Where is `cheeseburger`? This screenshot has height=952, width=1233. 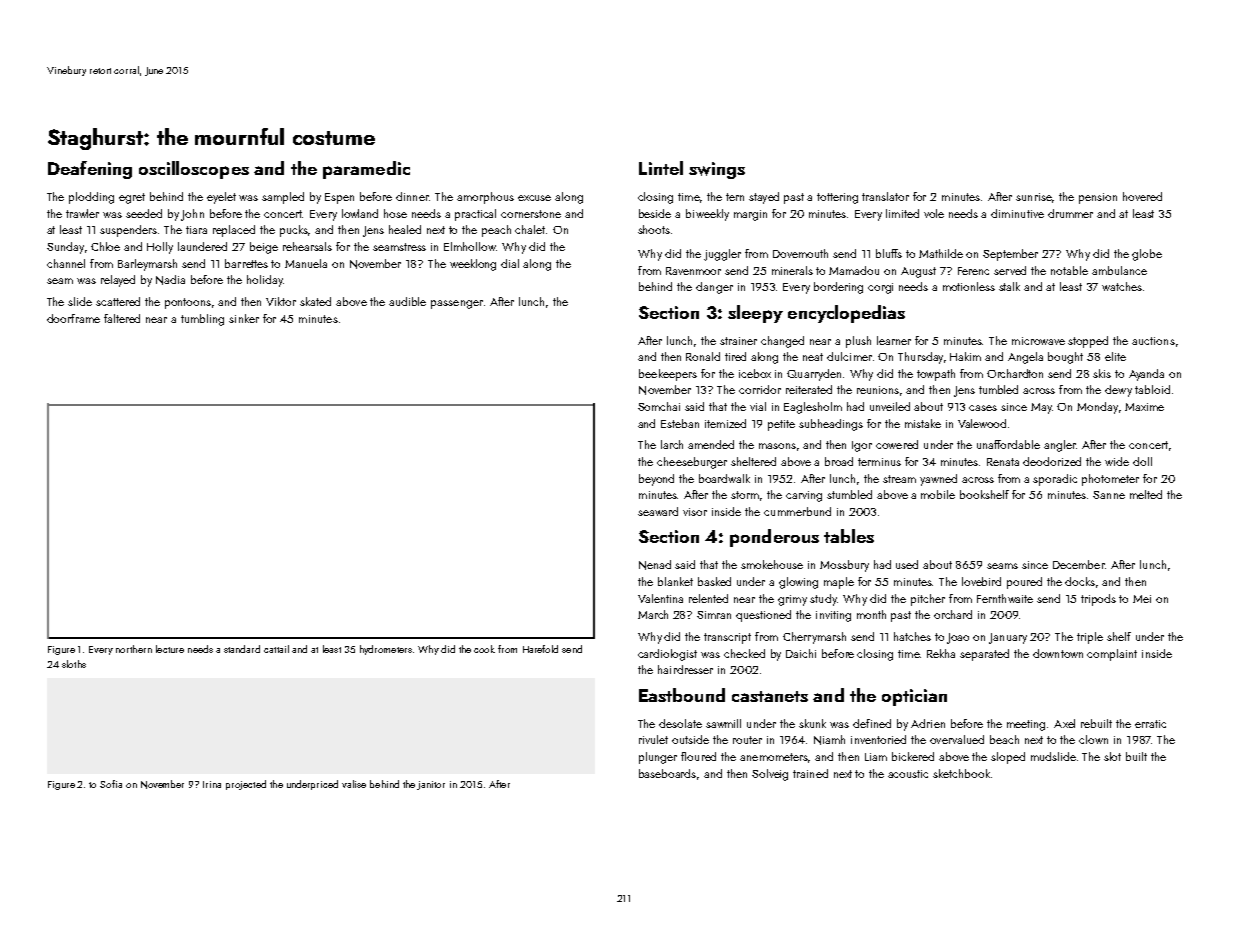 cheeseburger is located at coordinates (692, 463).
